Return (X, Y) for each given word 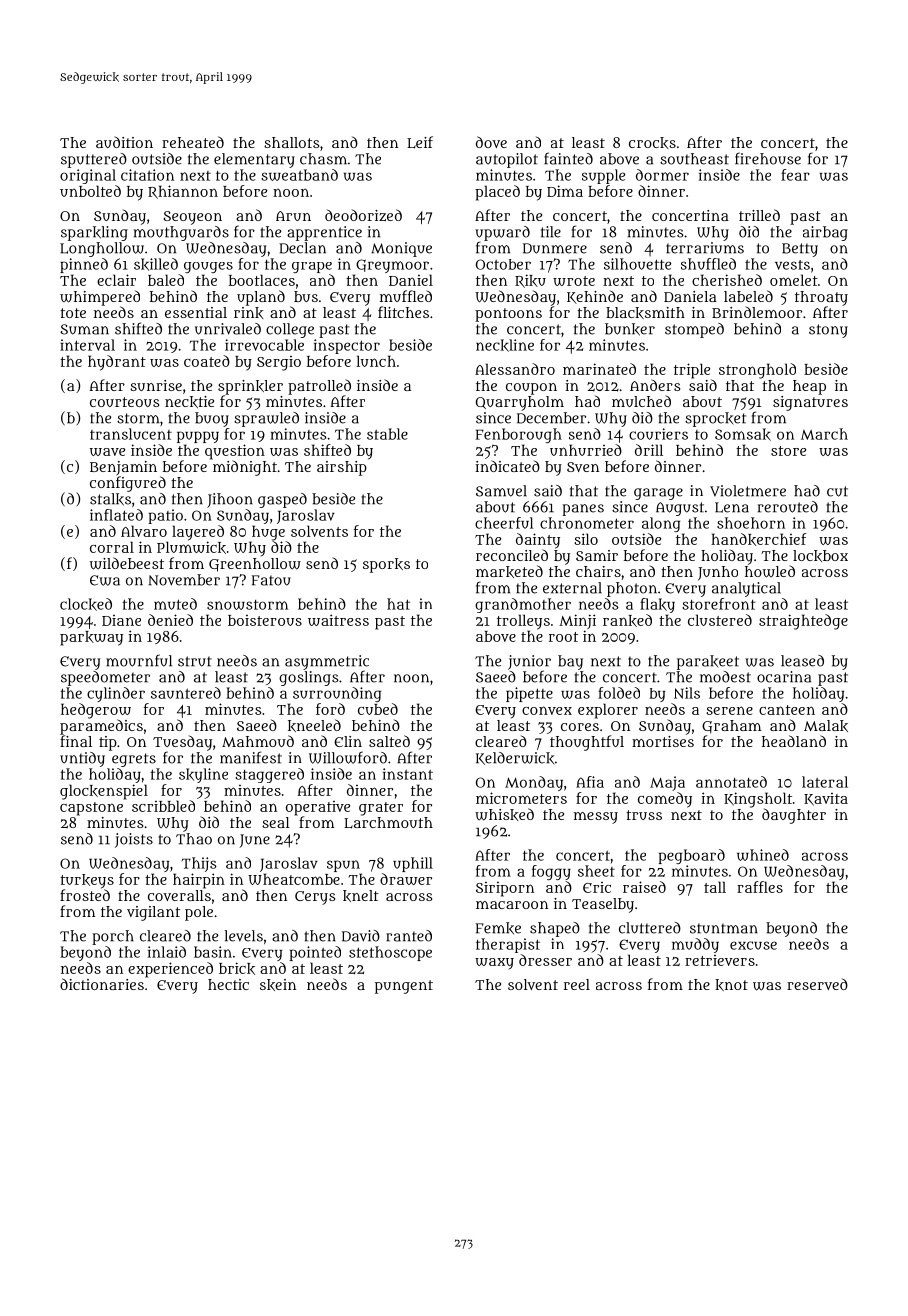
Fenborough (519, 435)
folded (619, 693)
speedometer (105, 678)
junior (529, 662)
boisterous (265, 620)
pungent (404, 987)
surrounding (337, 694)
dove (491, 142)
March (824, 434)
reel (577, 984)
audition (124, 142)
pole (199, 913)
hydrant (117, 363)
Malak (826, 726)
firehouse (768, 158)
